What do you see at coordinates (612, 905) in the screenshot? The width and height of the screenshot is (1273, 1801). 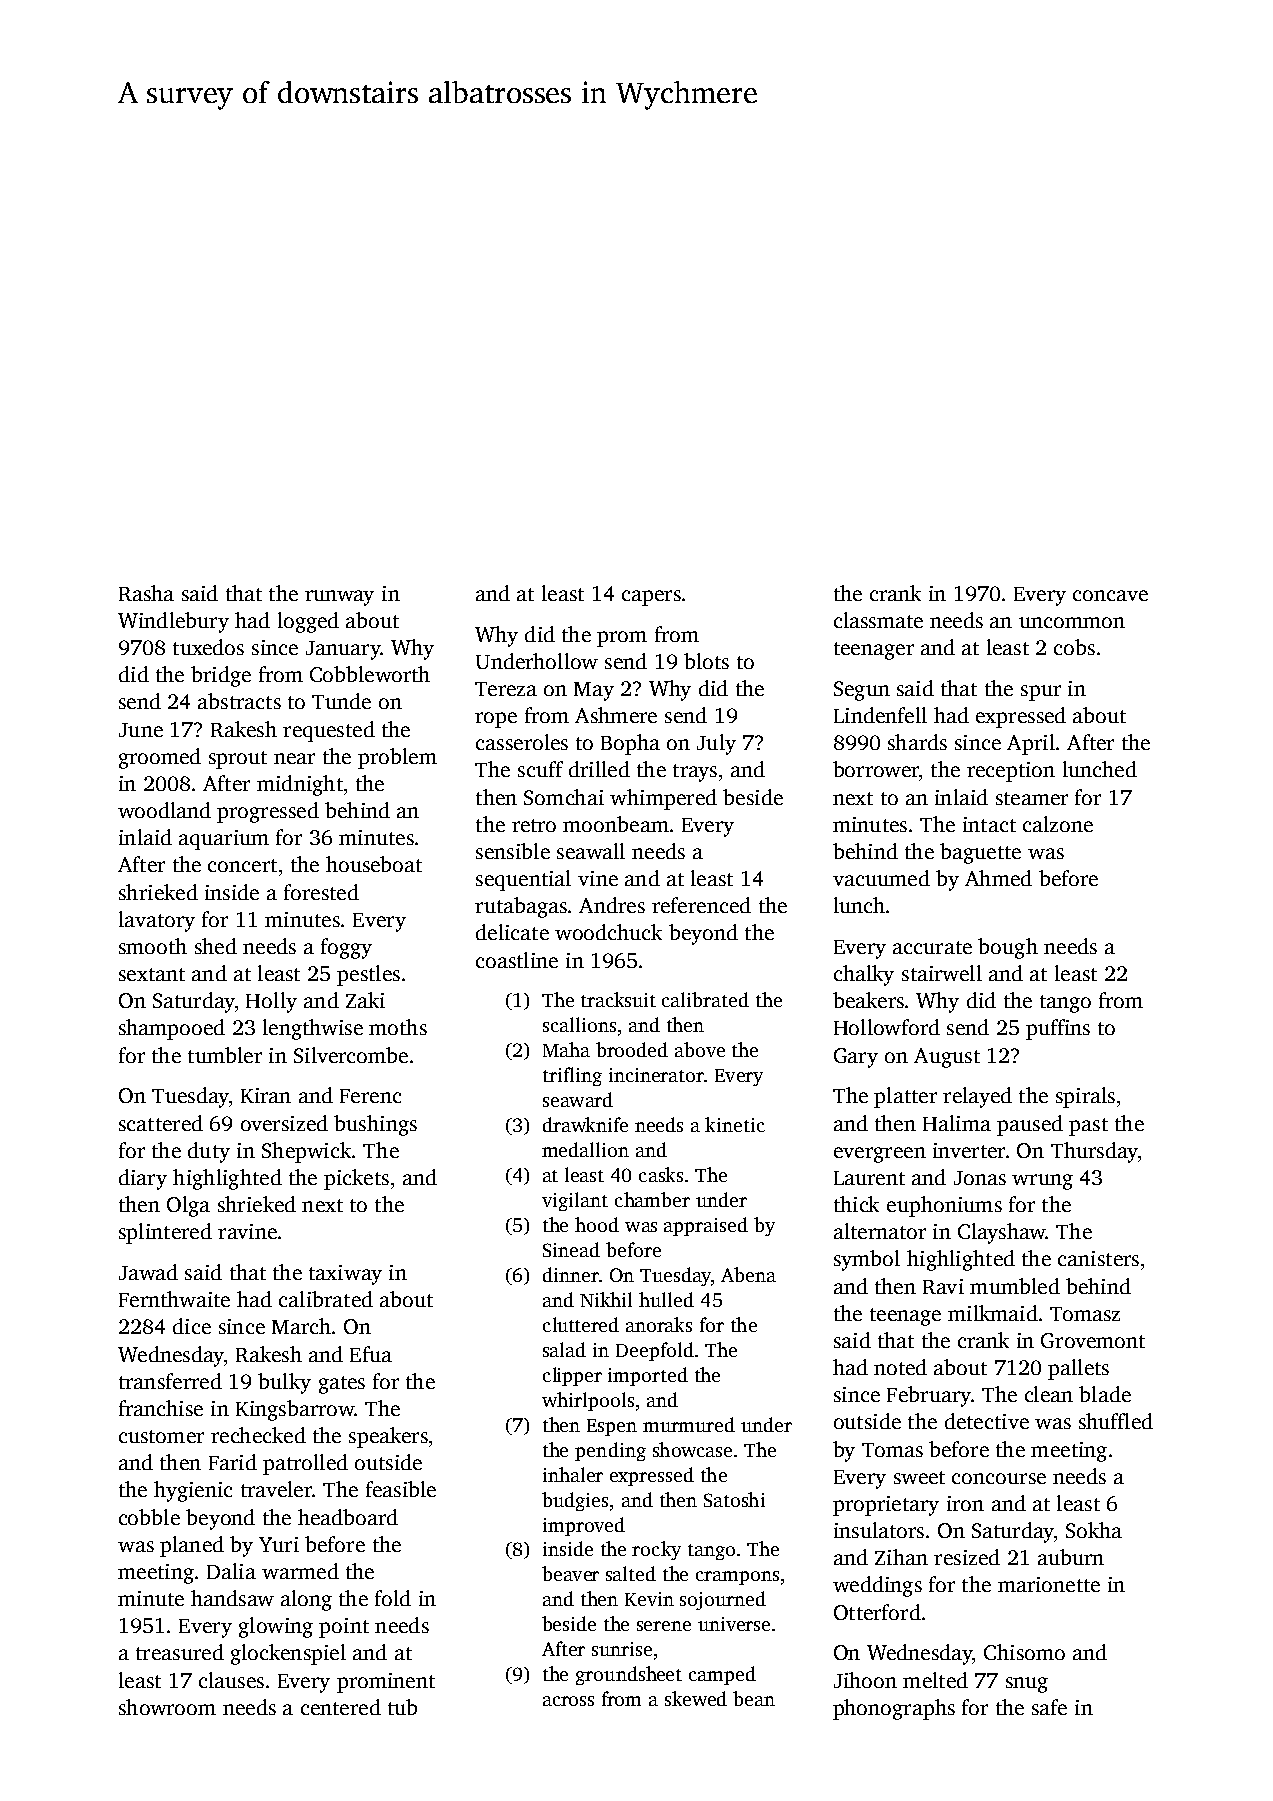 I see `Andres` at bounding box center [612, 905].
